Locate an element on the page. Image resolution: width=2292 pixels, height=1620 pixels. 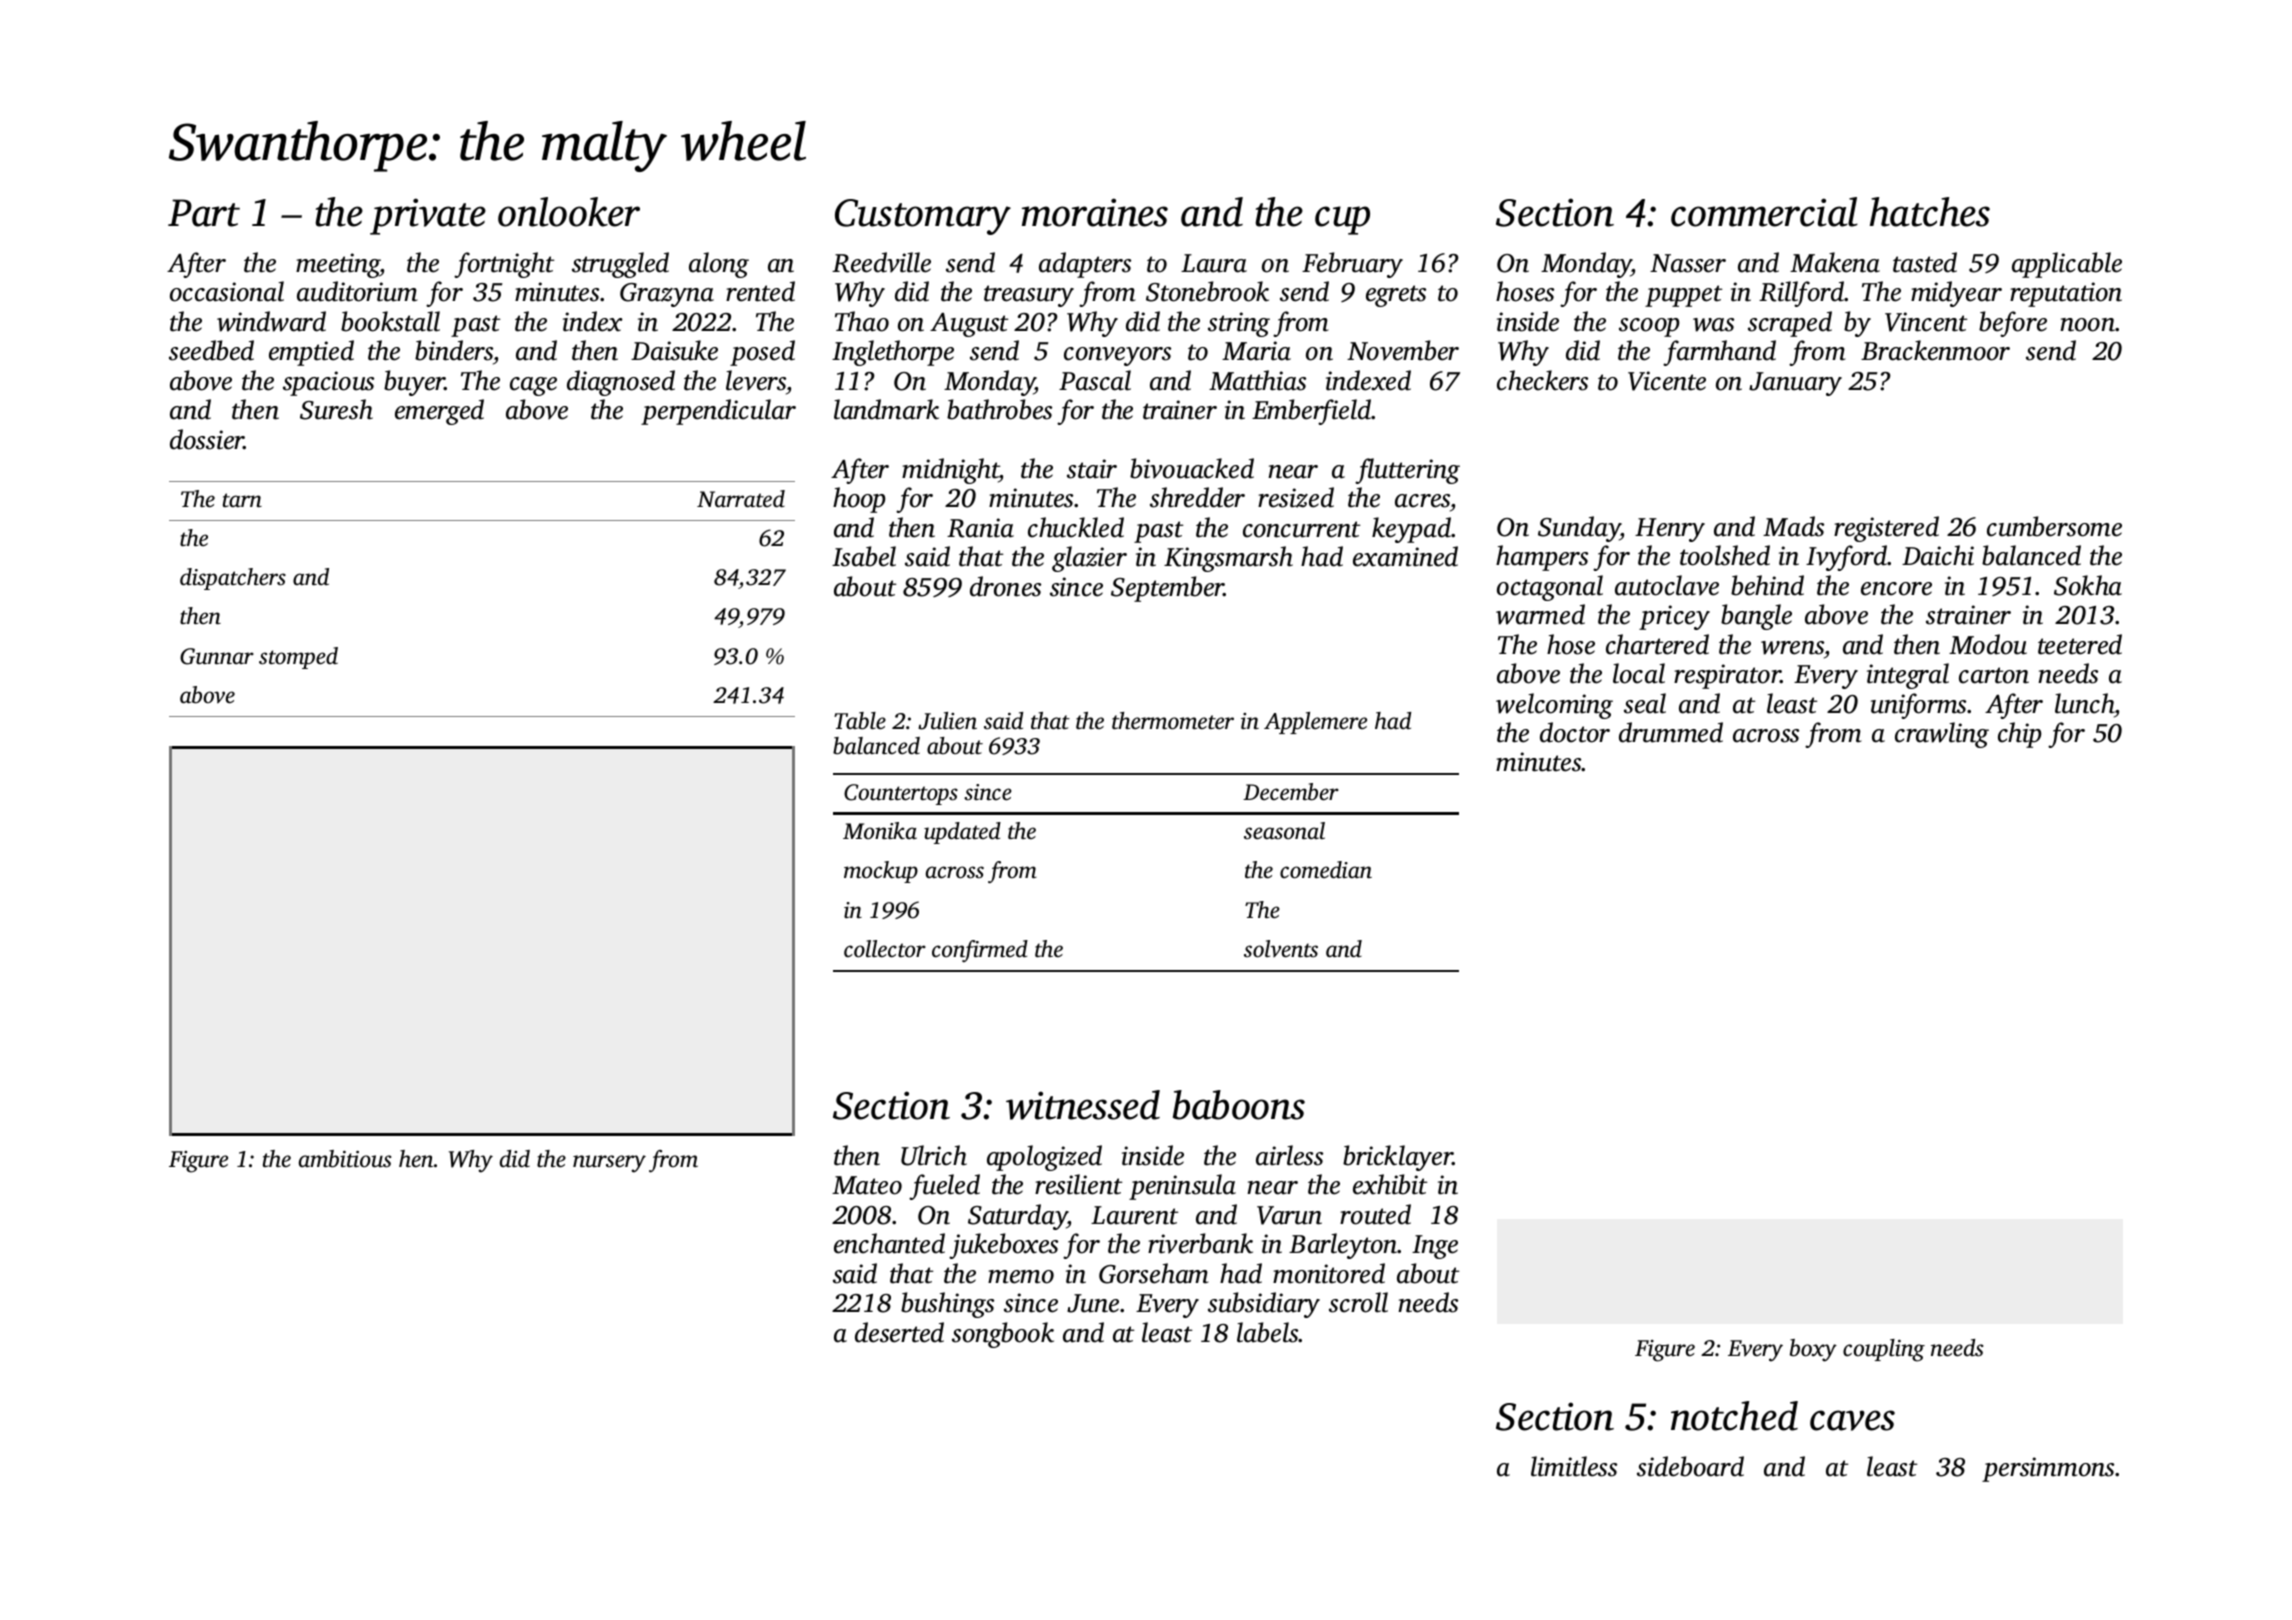
deserted is located at coordinates (899, 1332).
